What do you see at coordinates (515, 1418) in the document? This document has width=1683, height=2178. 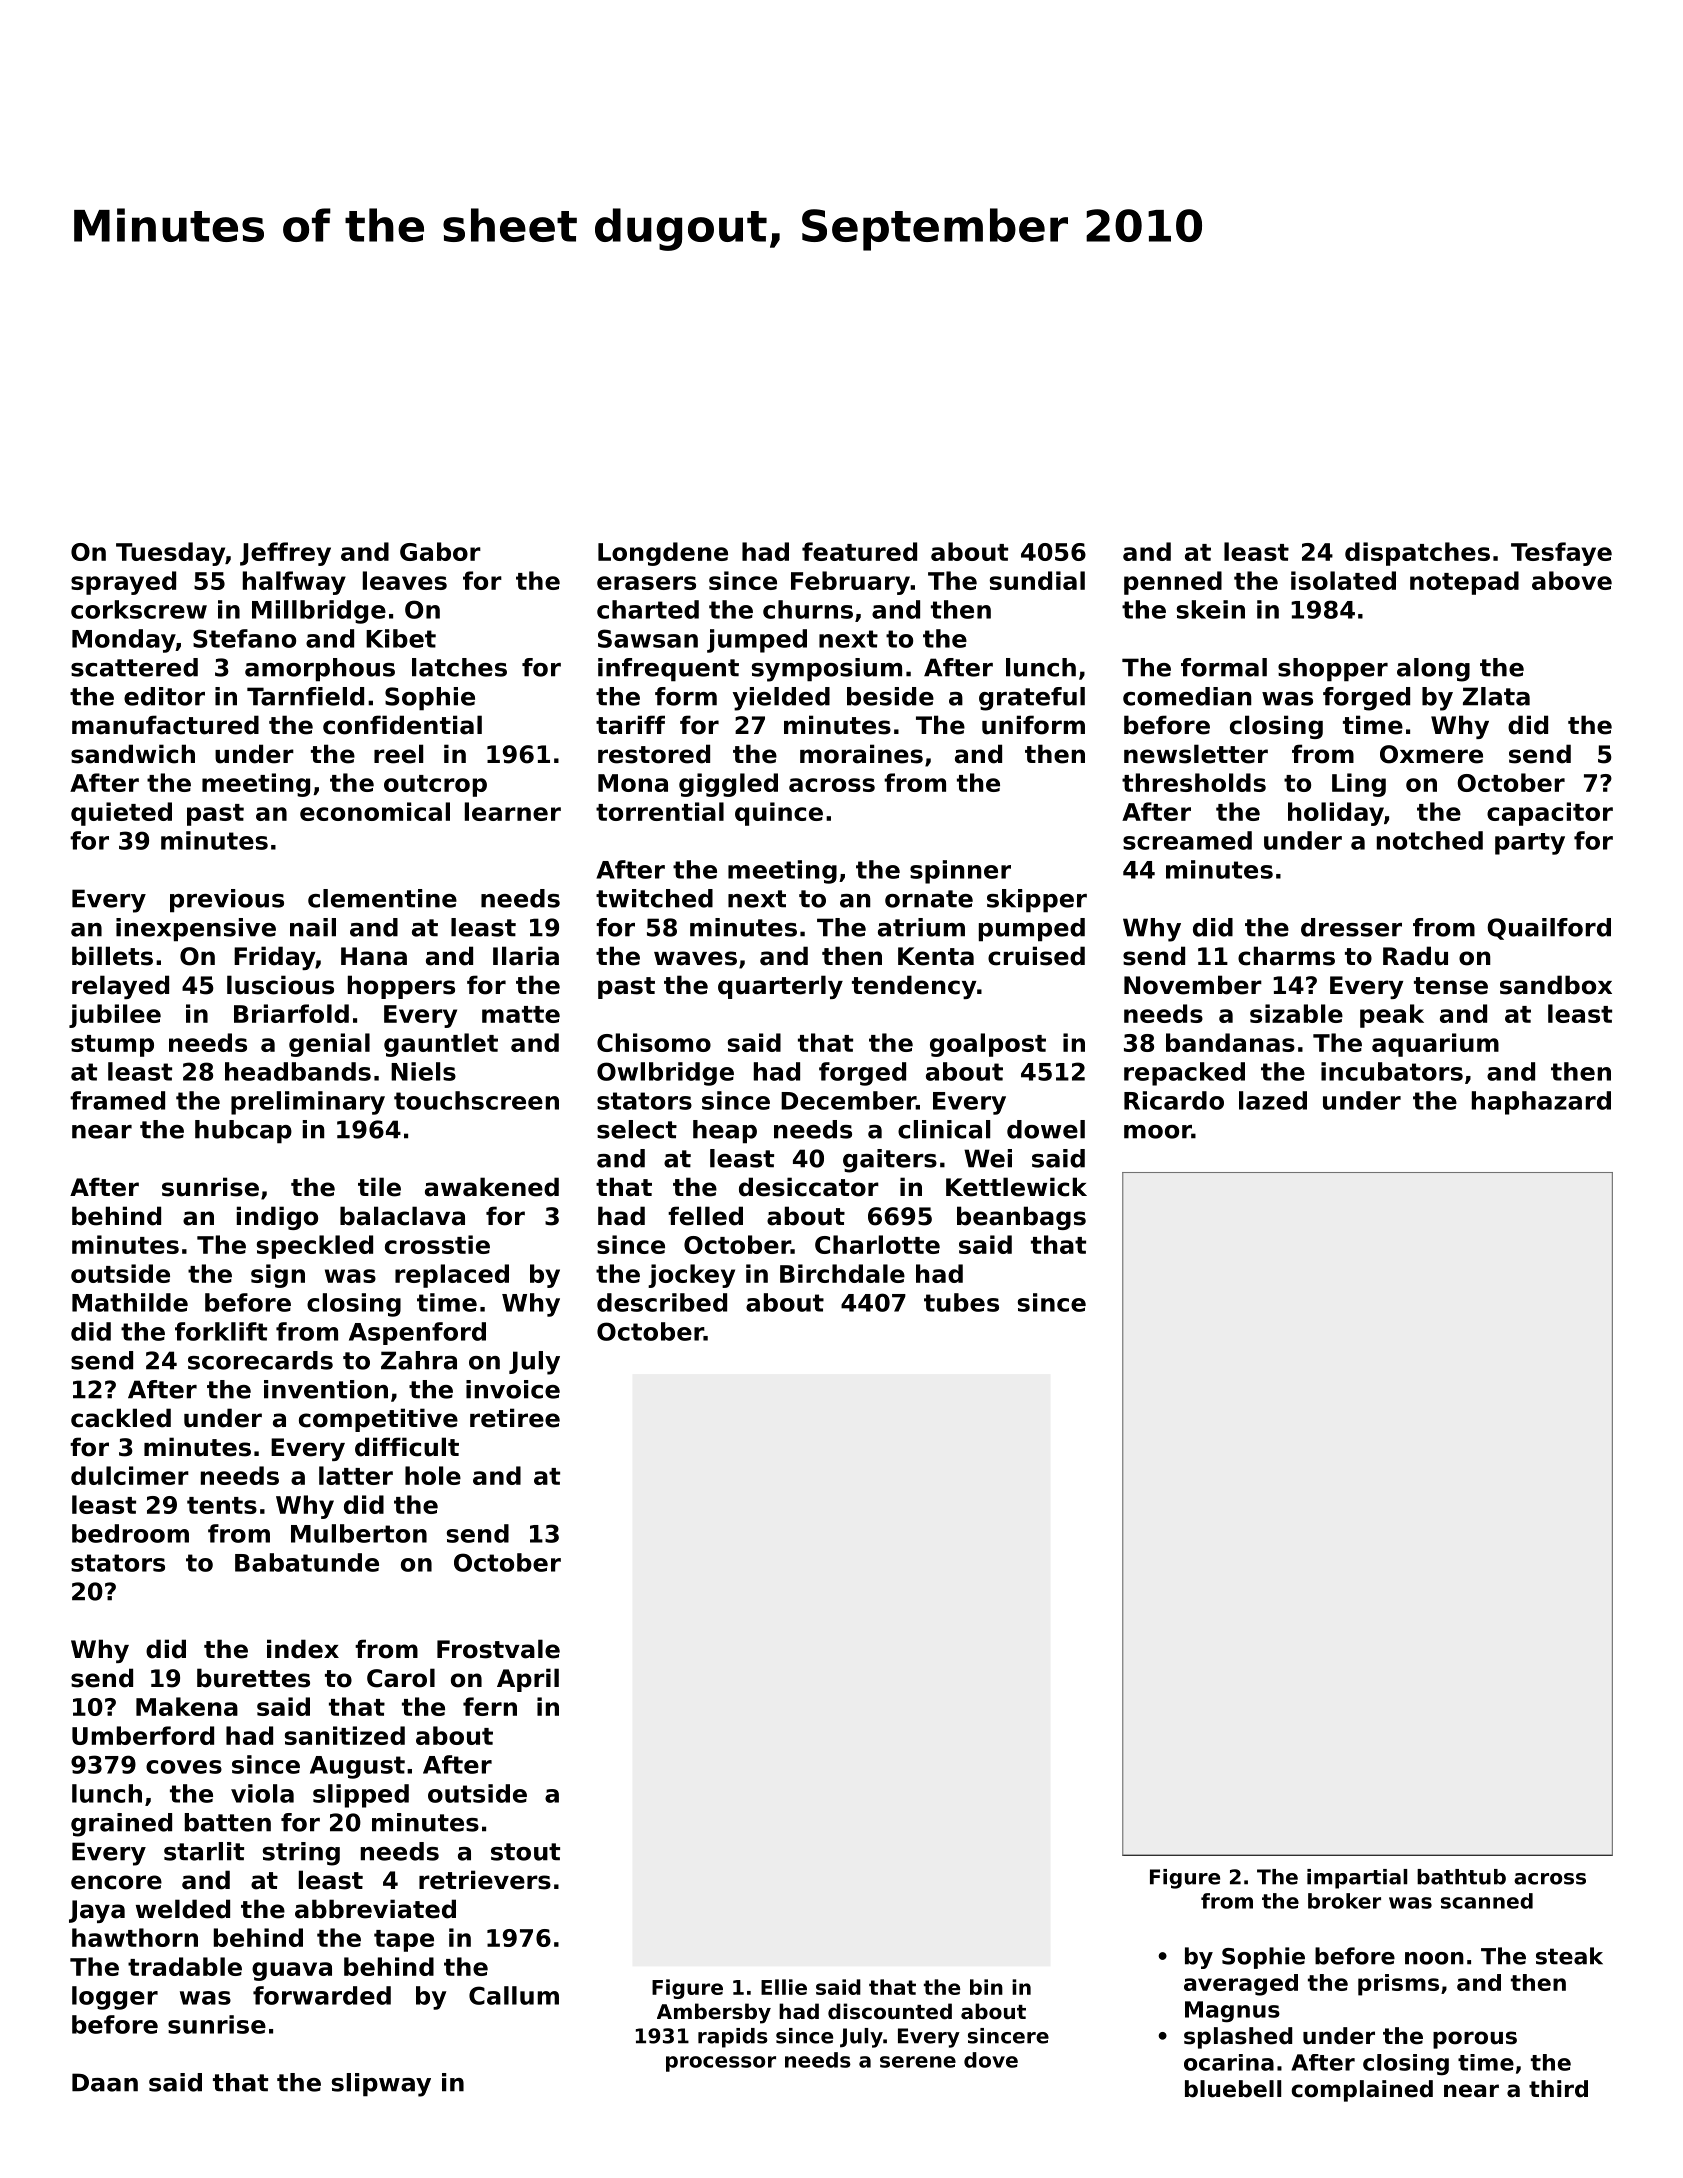 I see `retiree` at bounding box center [515, 1418].
